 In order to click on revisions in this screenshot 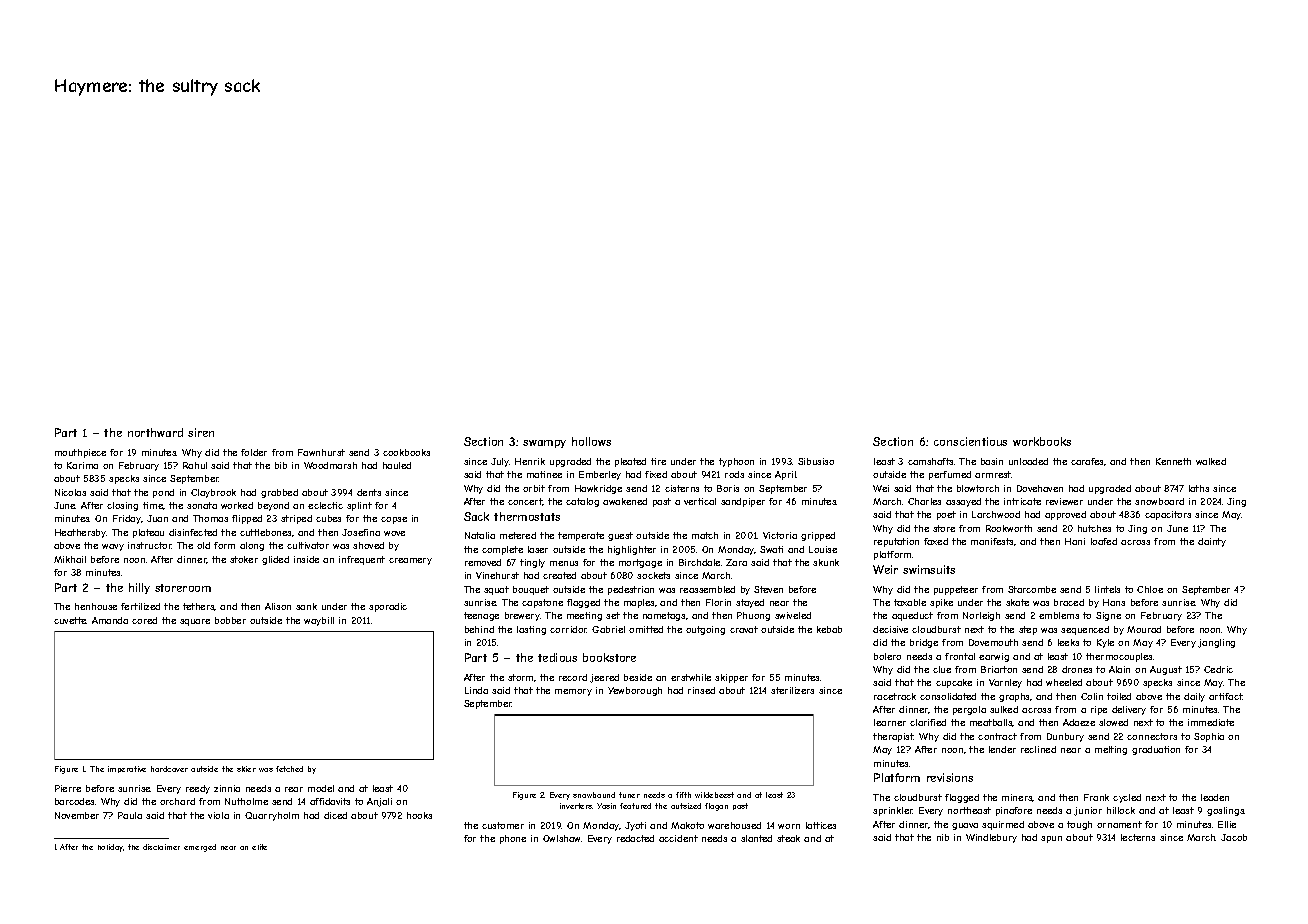, I will do `click(950, 777)`.
